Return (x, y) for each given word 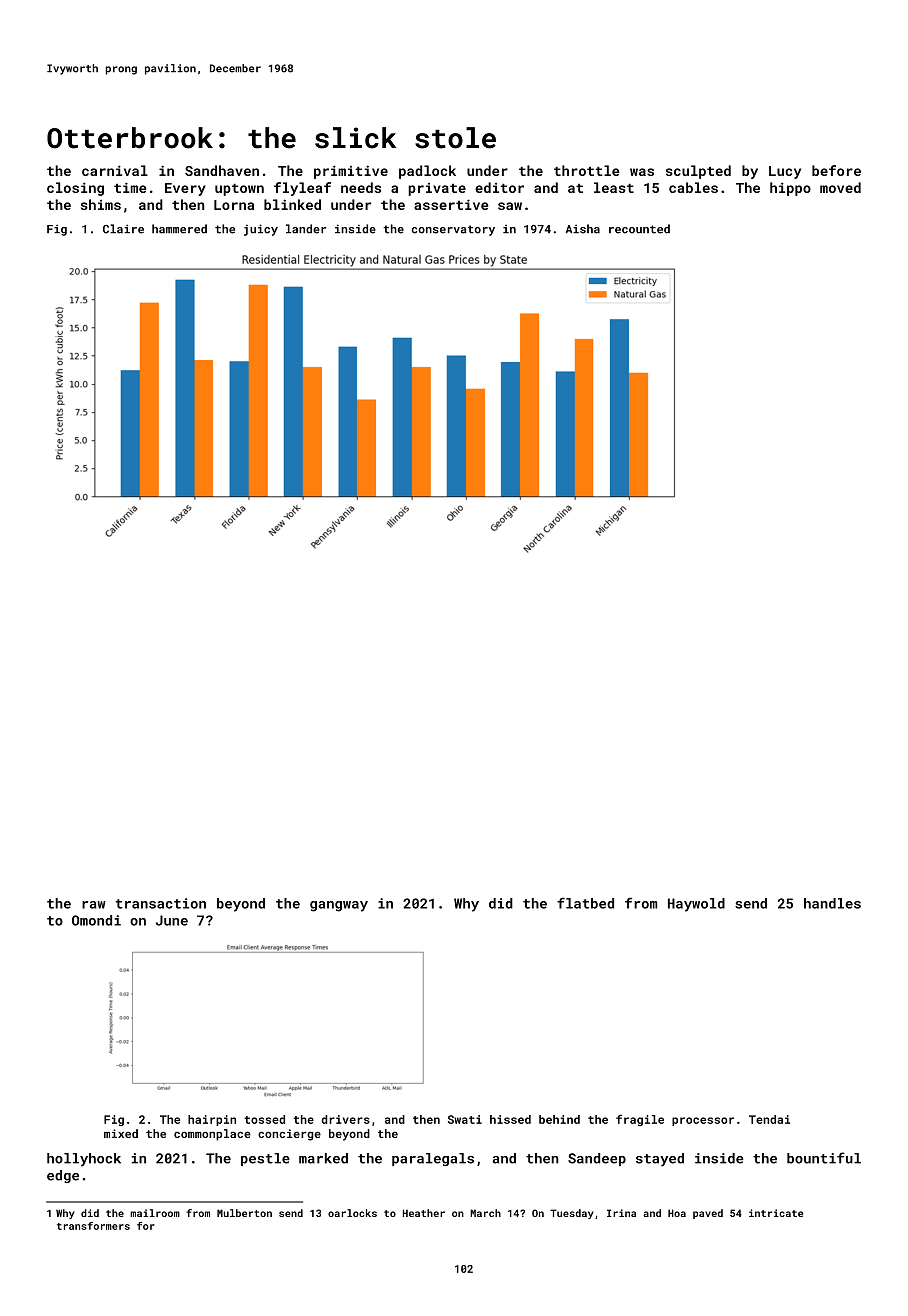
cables (693, 187)
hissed (510, 1119)
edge (63, 1176)
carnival (115, 170)
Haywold (696, 905)
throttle (586, 170)
